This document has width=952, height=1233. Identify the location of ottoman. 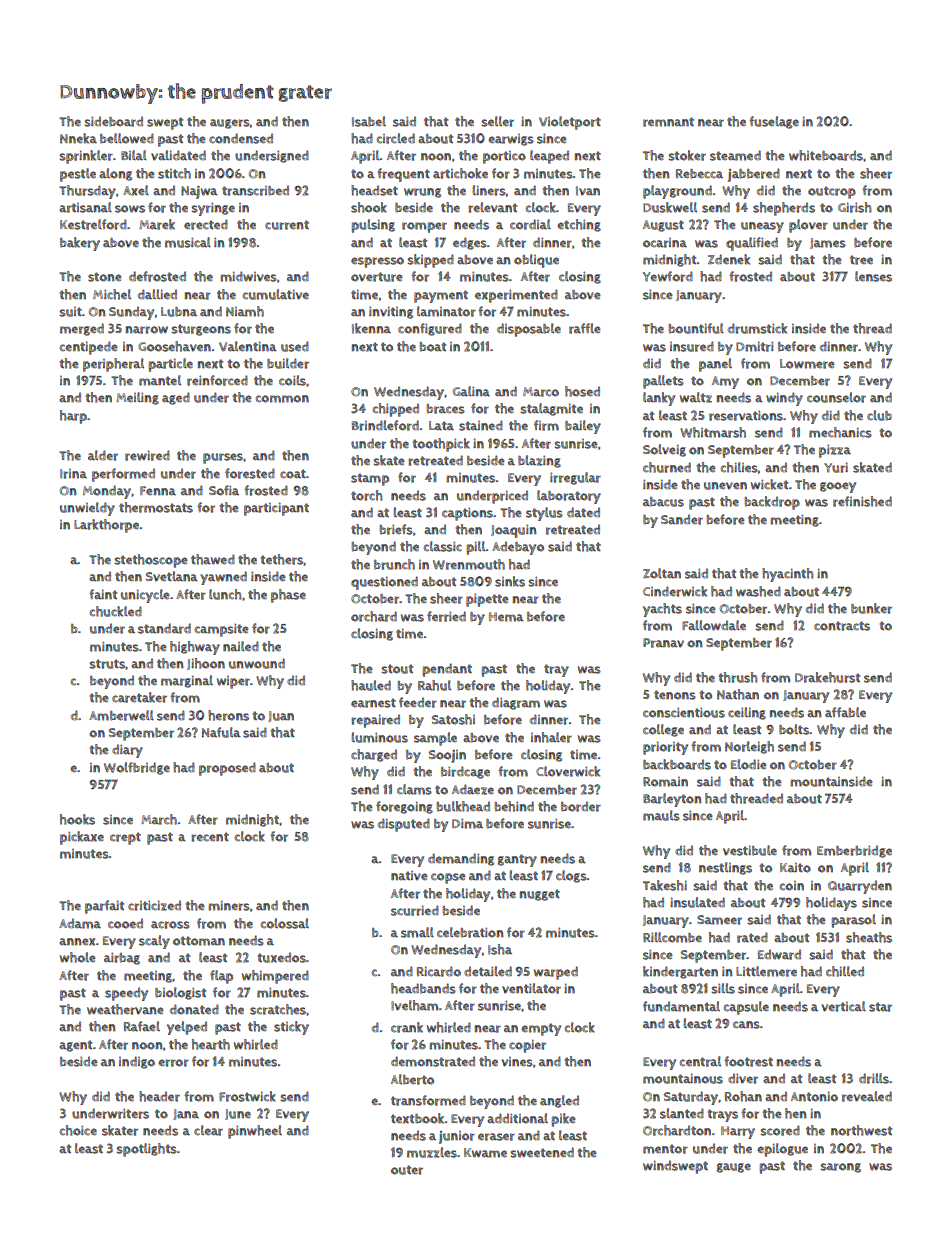
(199, 941).
